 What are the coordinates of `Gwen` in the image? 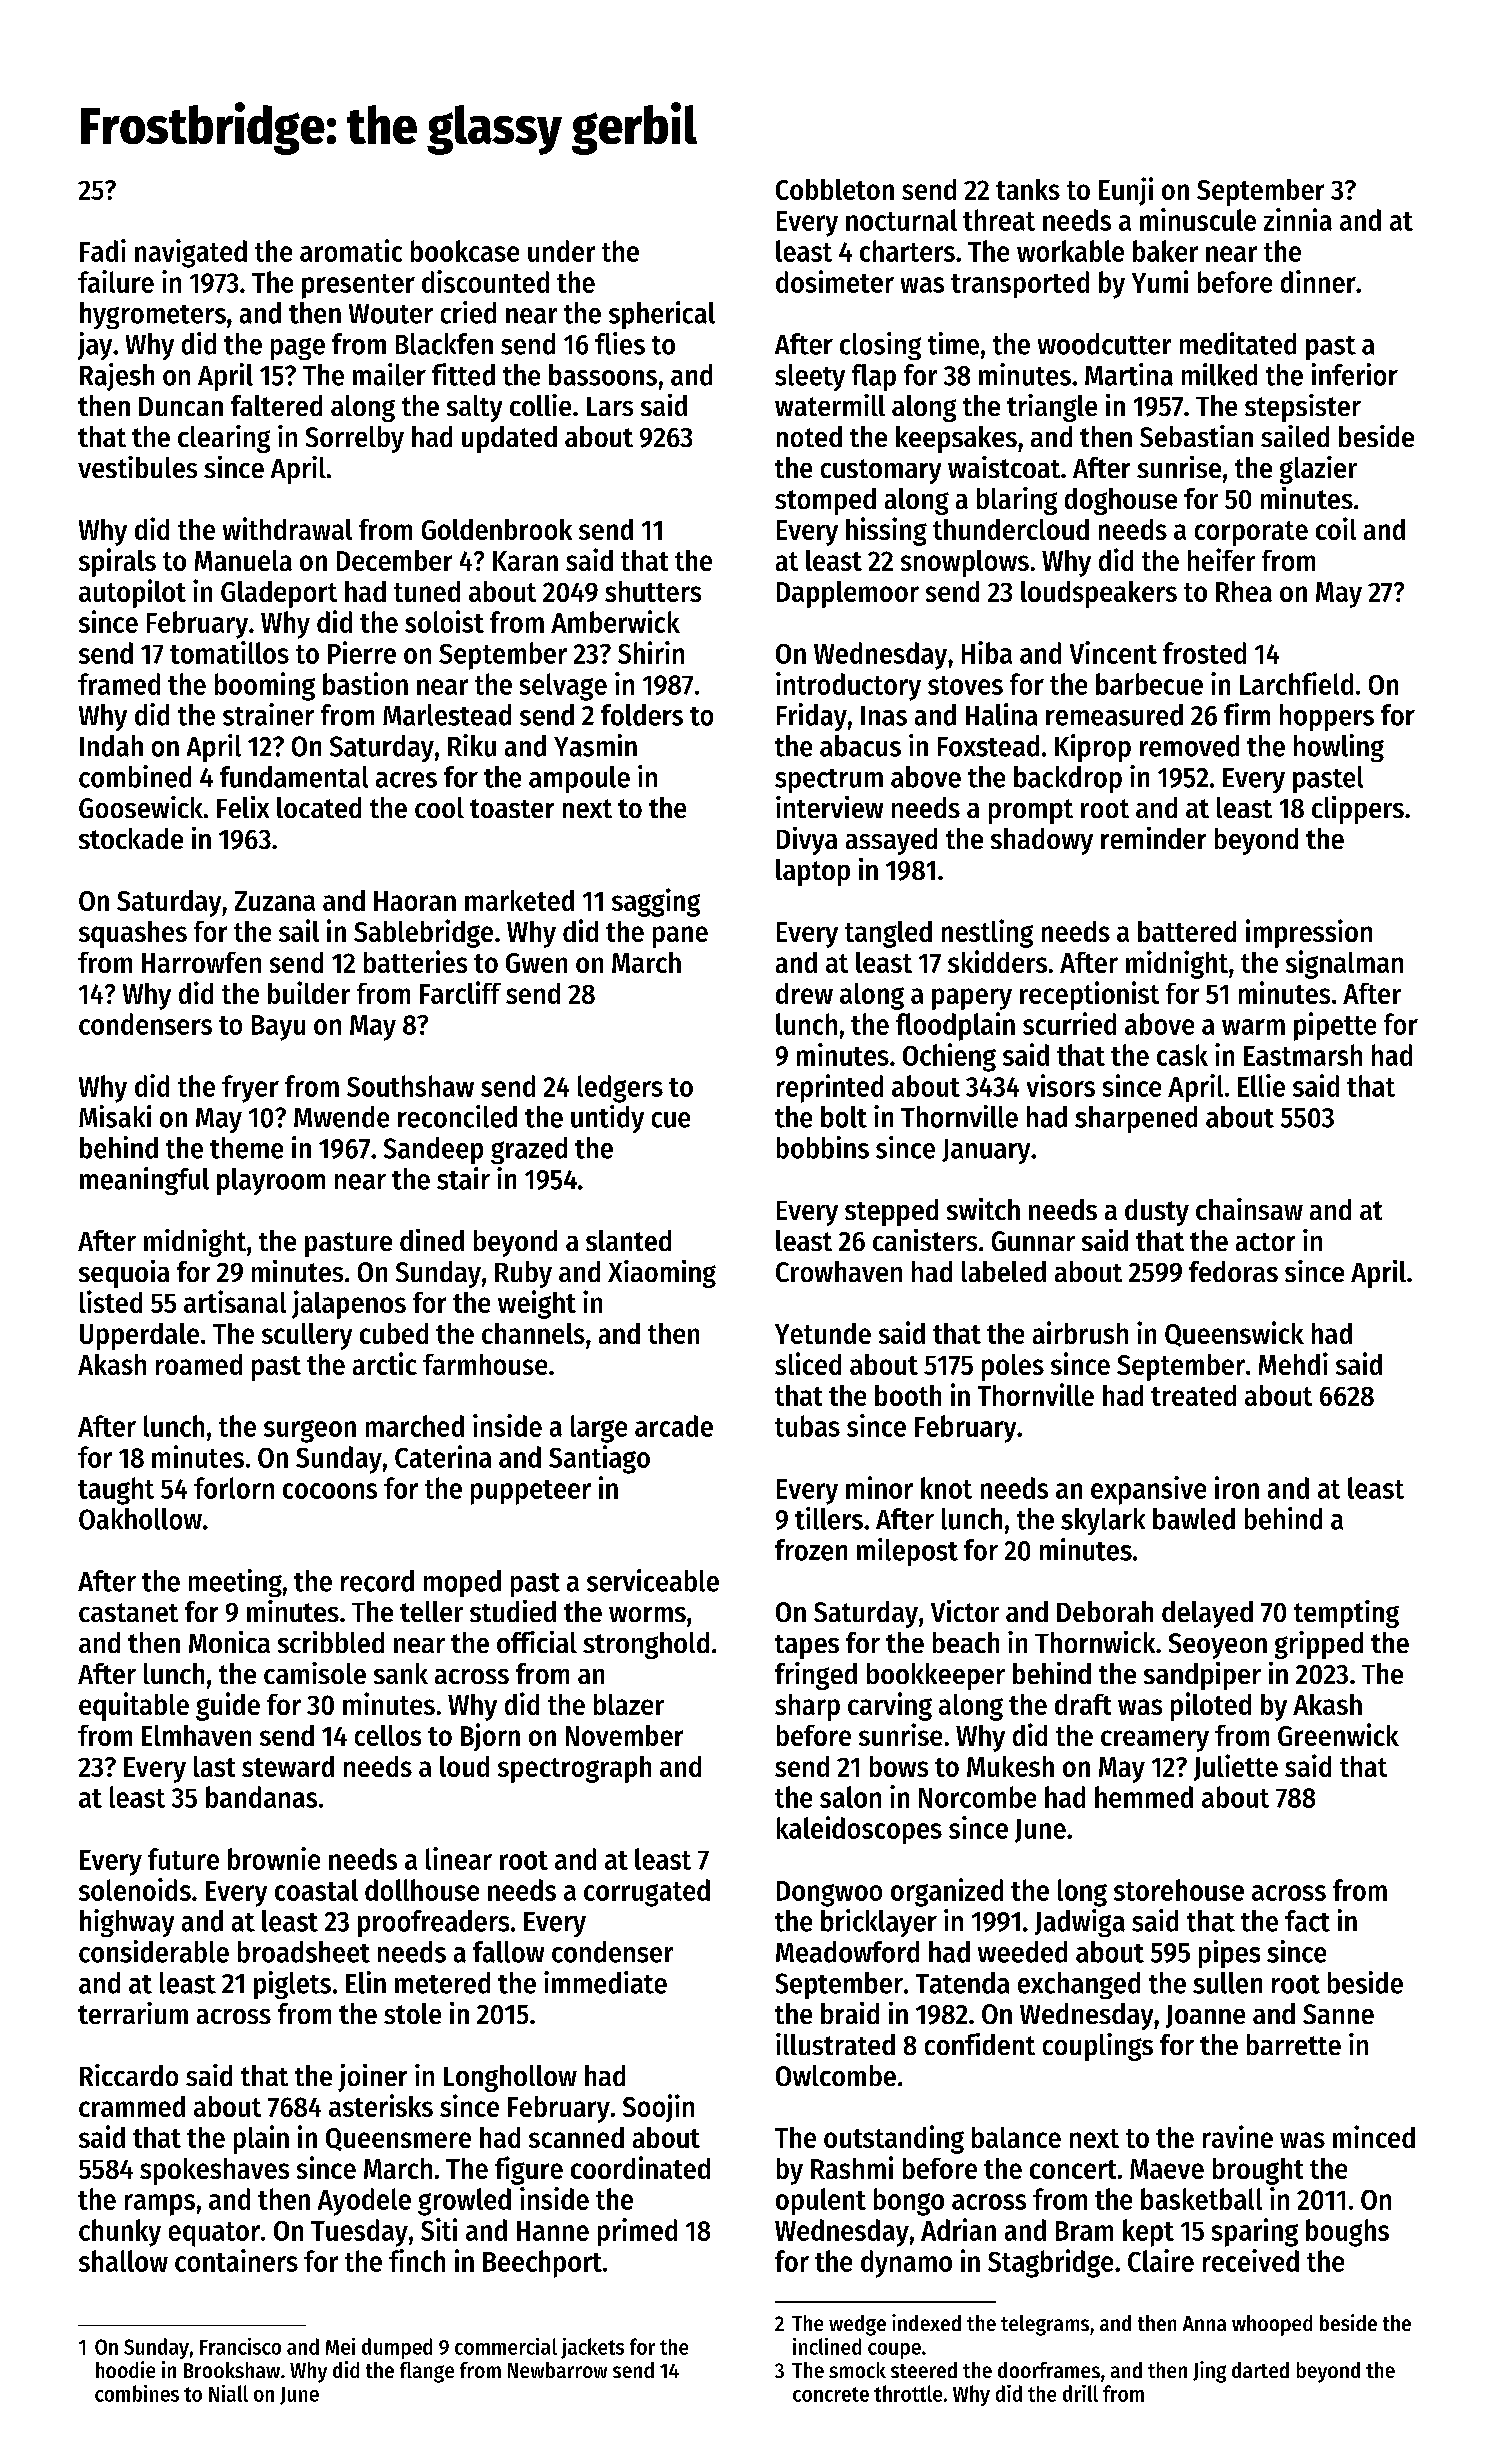 It's located at (536, 963).
